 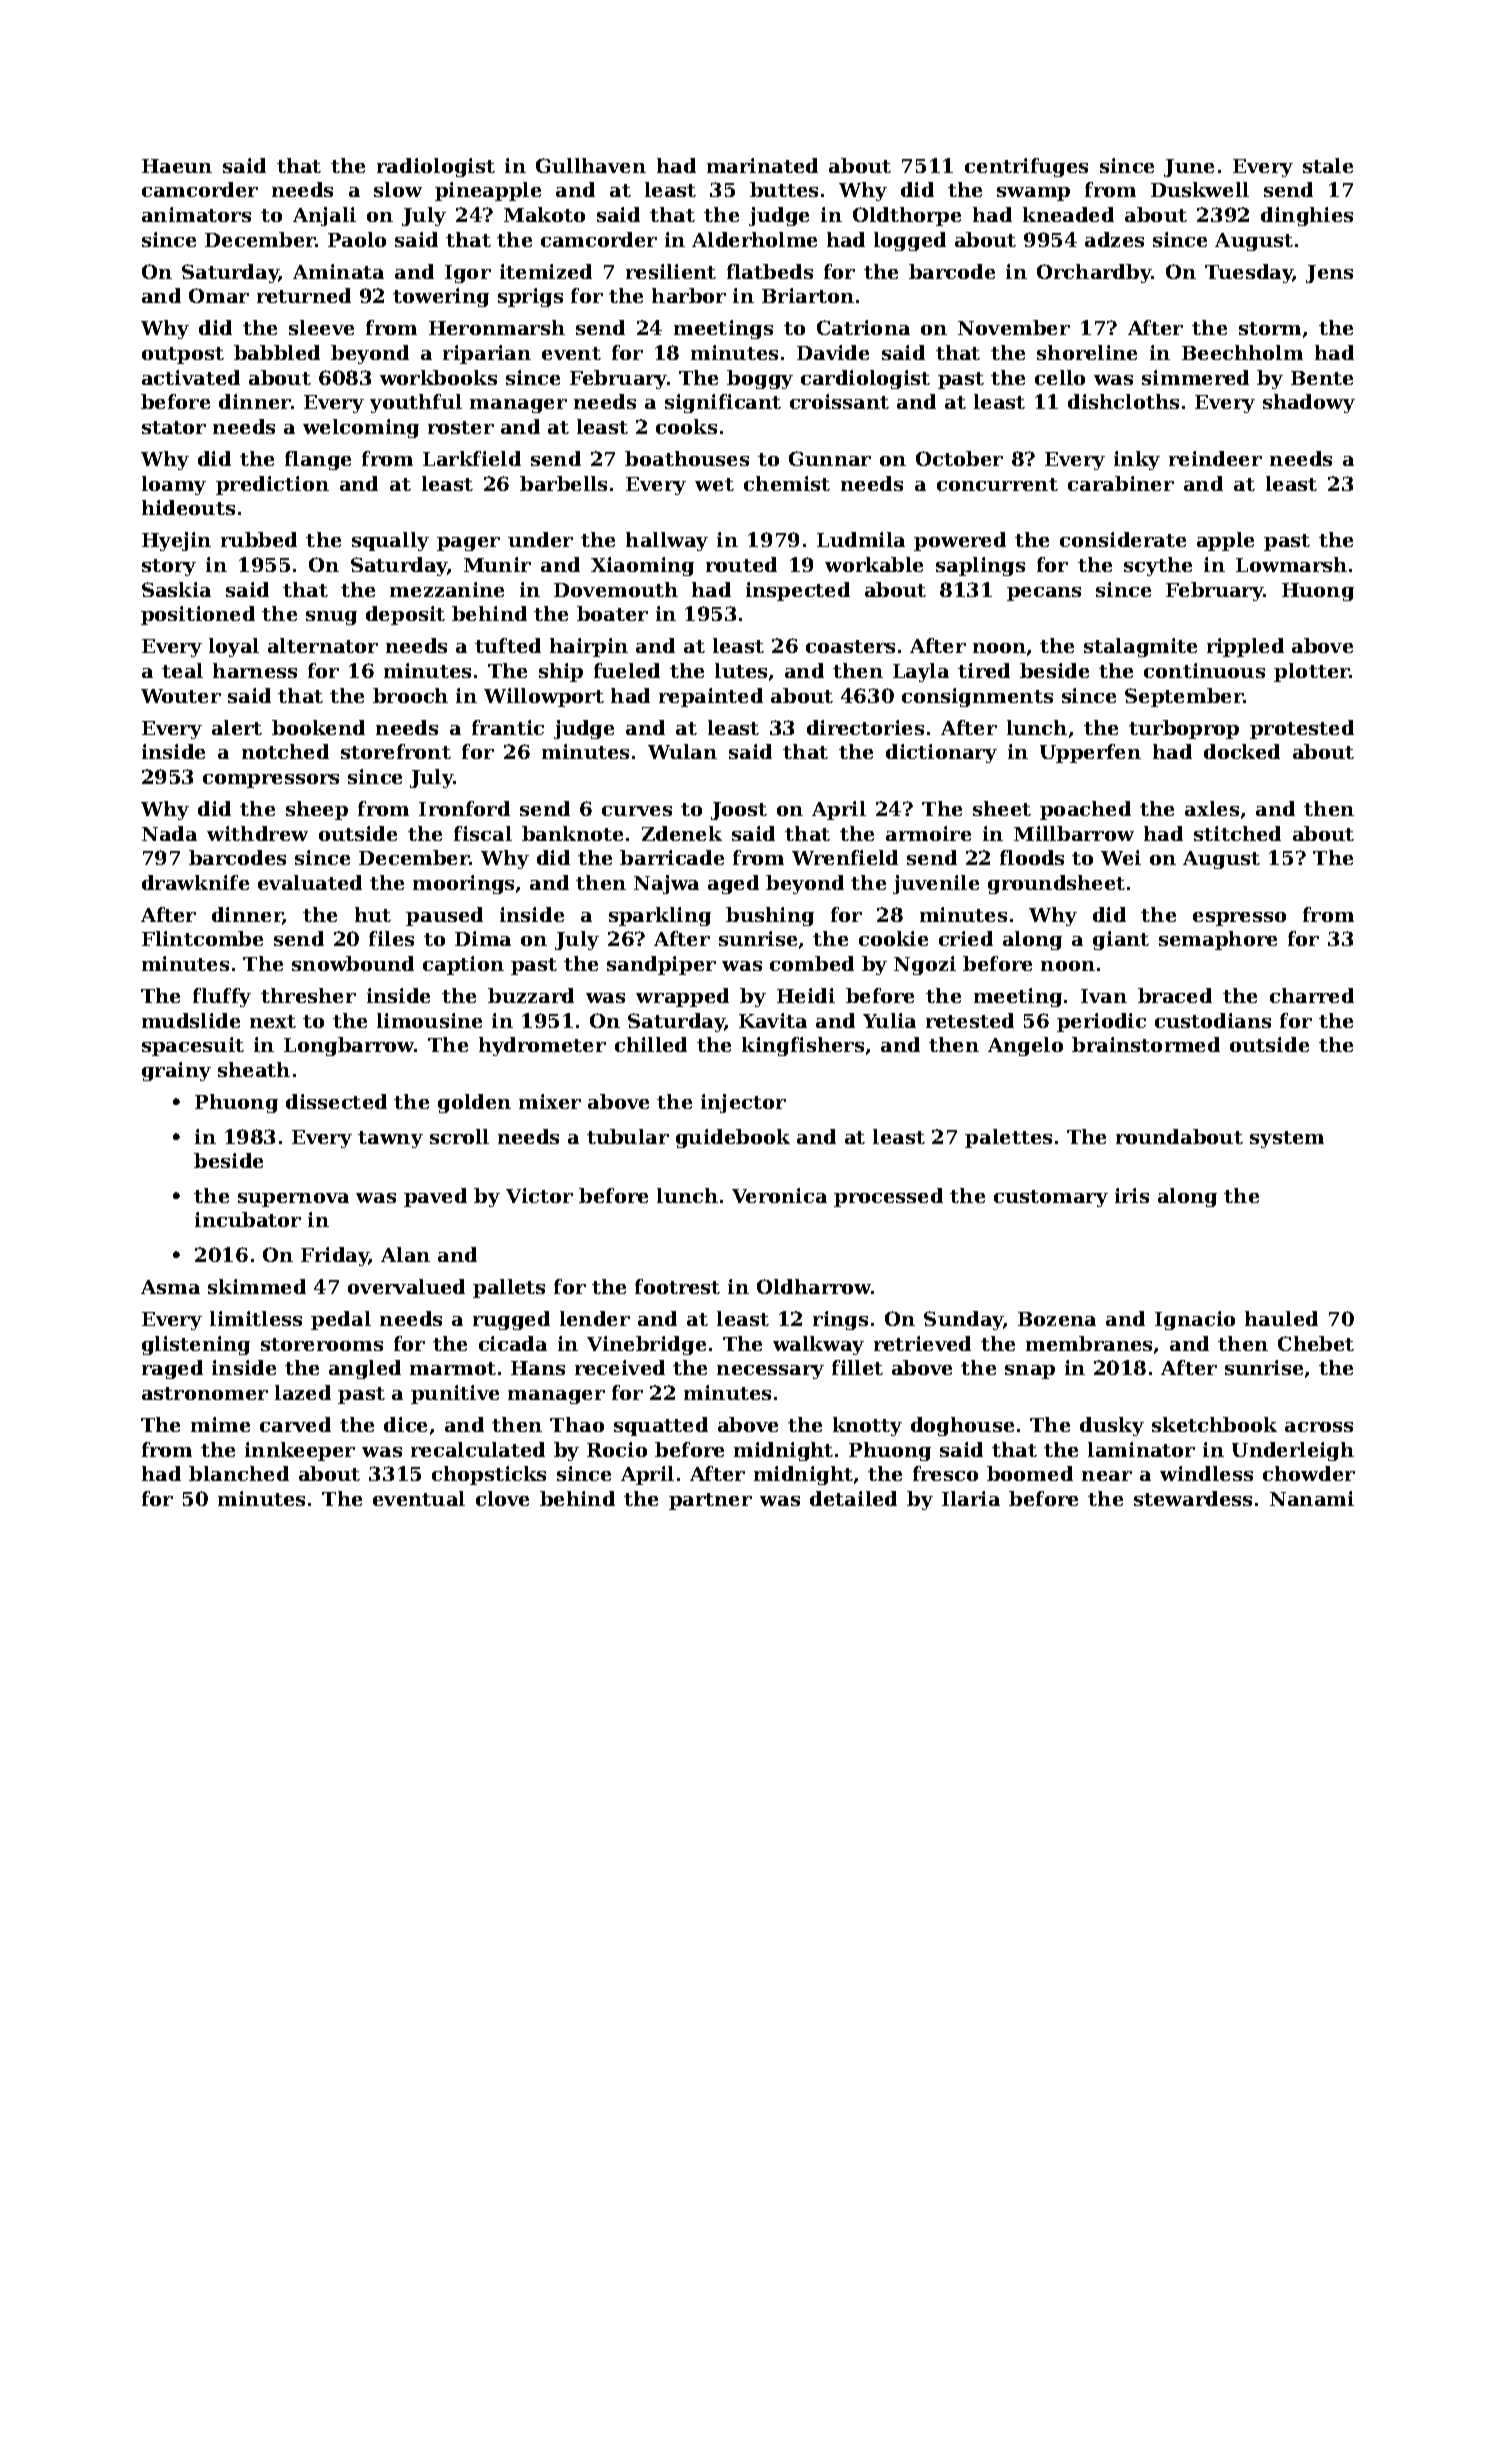 I want to click on Oldharrow, so click(x=814, y=1286).
